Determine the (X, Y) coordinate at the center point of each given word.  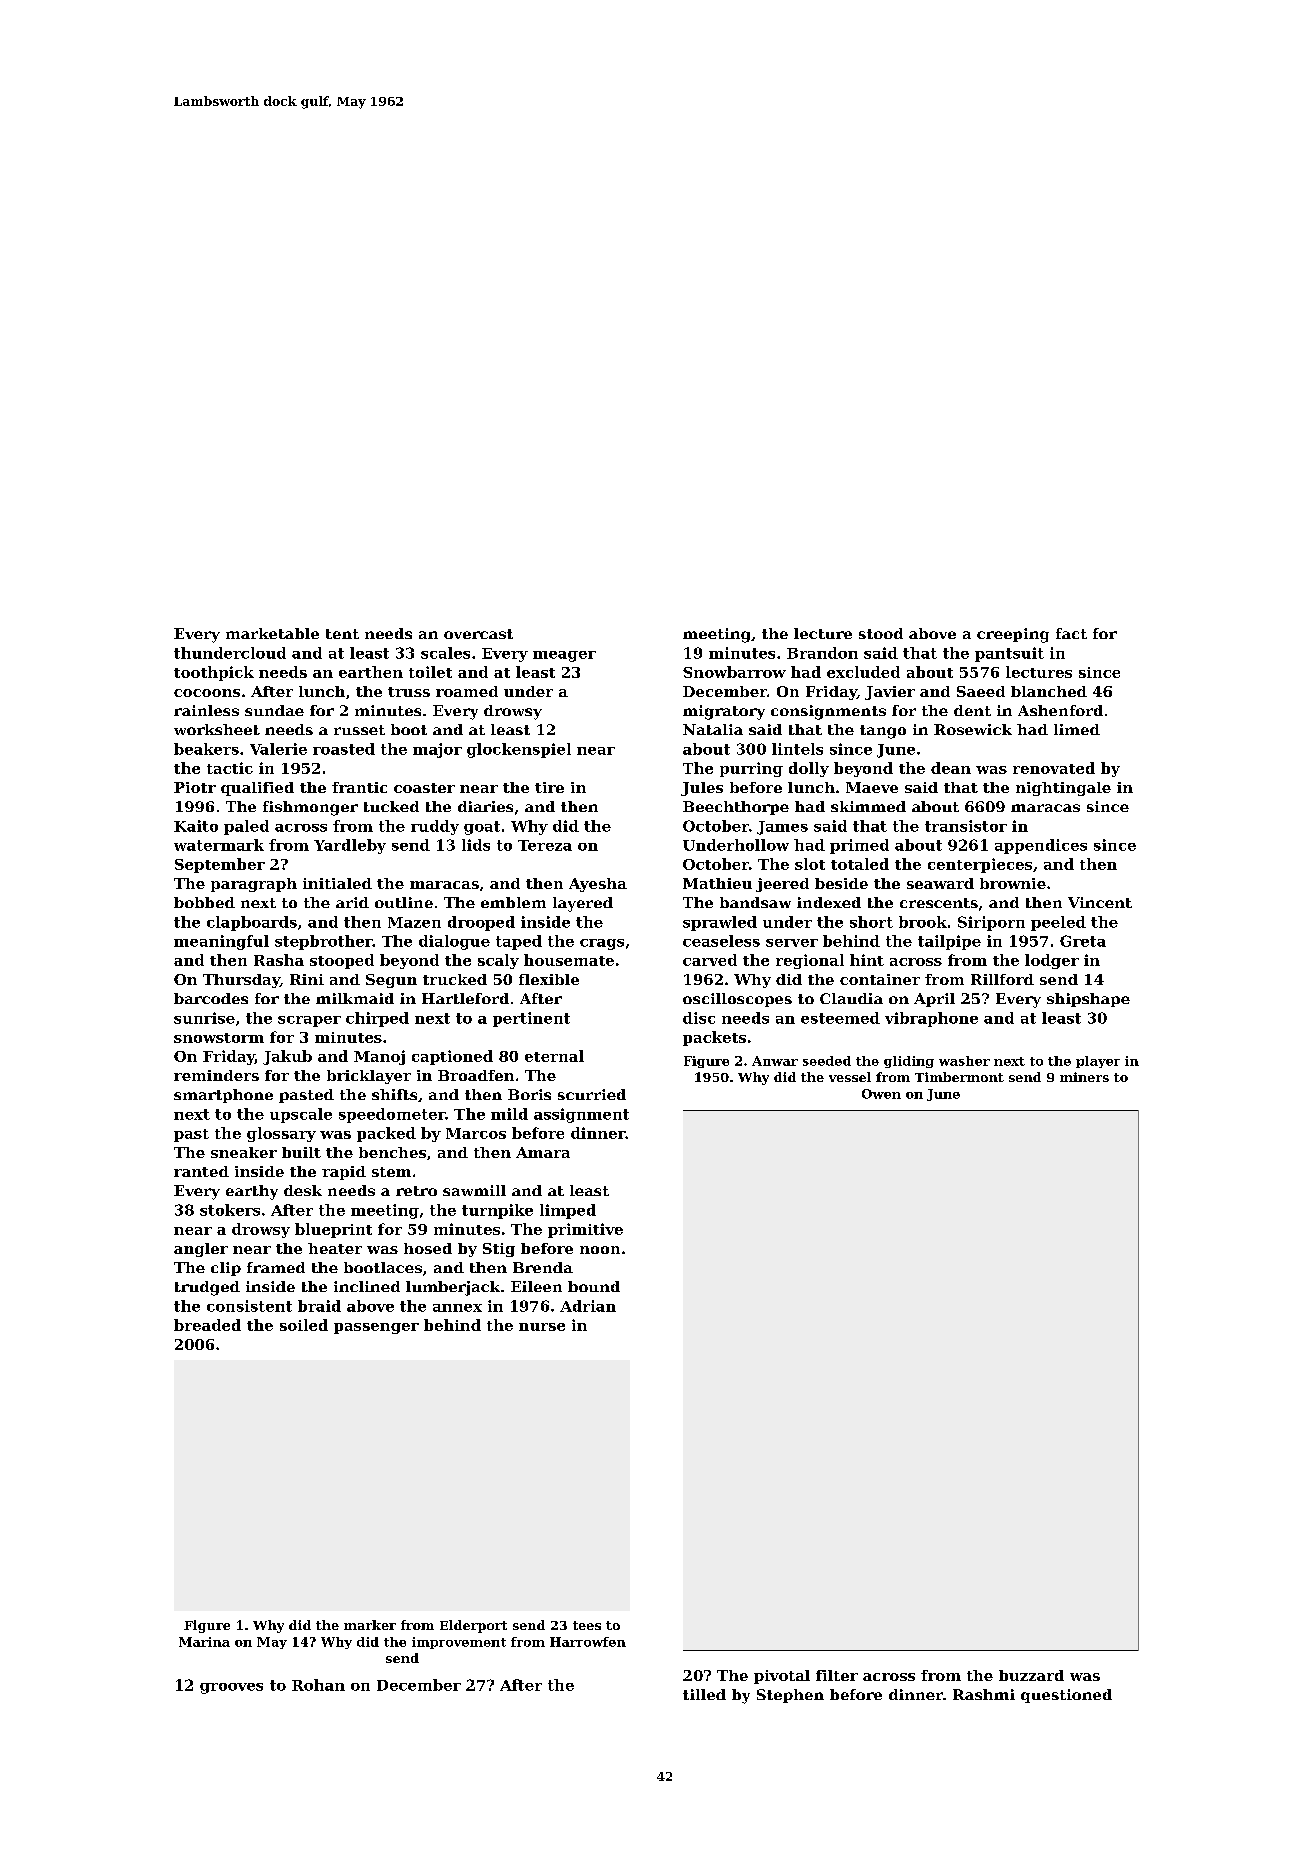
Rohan (318, 1685)
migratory (724, 712)
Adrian (588, 1306)
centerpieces (980, 865)
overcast (478, 634)
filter (837, 1675)
